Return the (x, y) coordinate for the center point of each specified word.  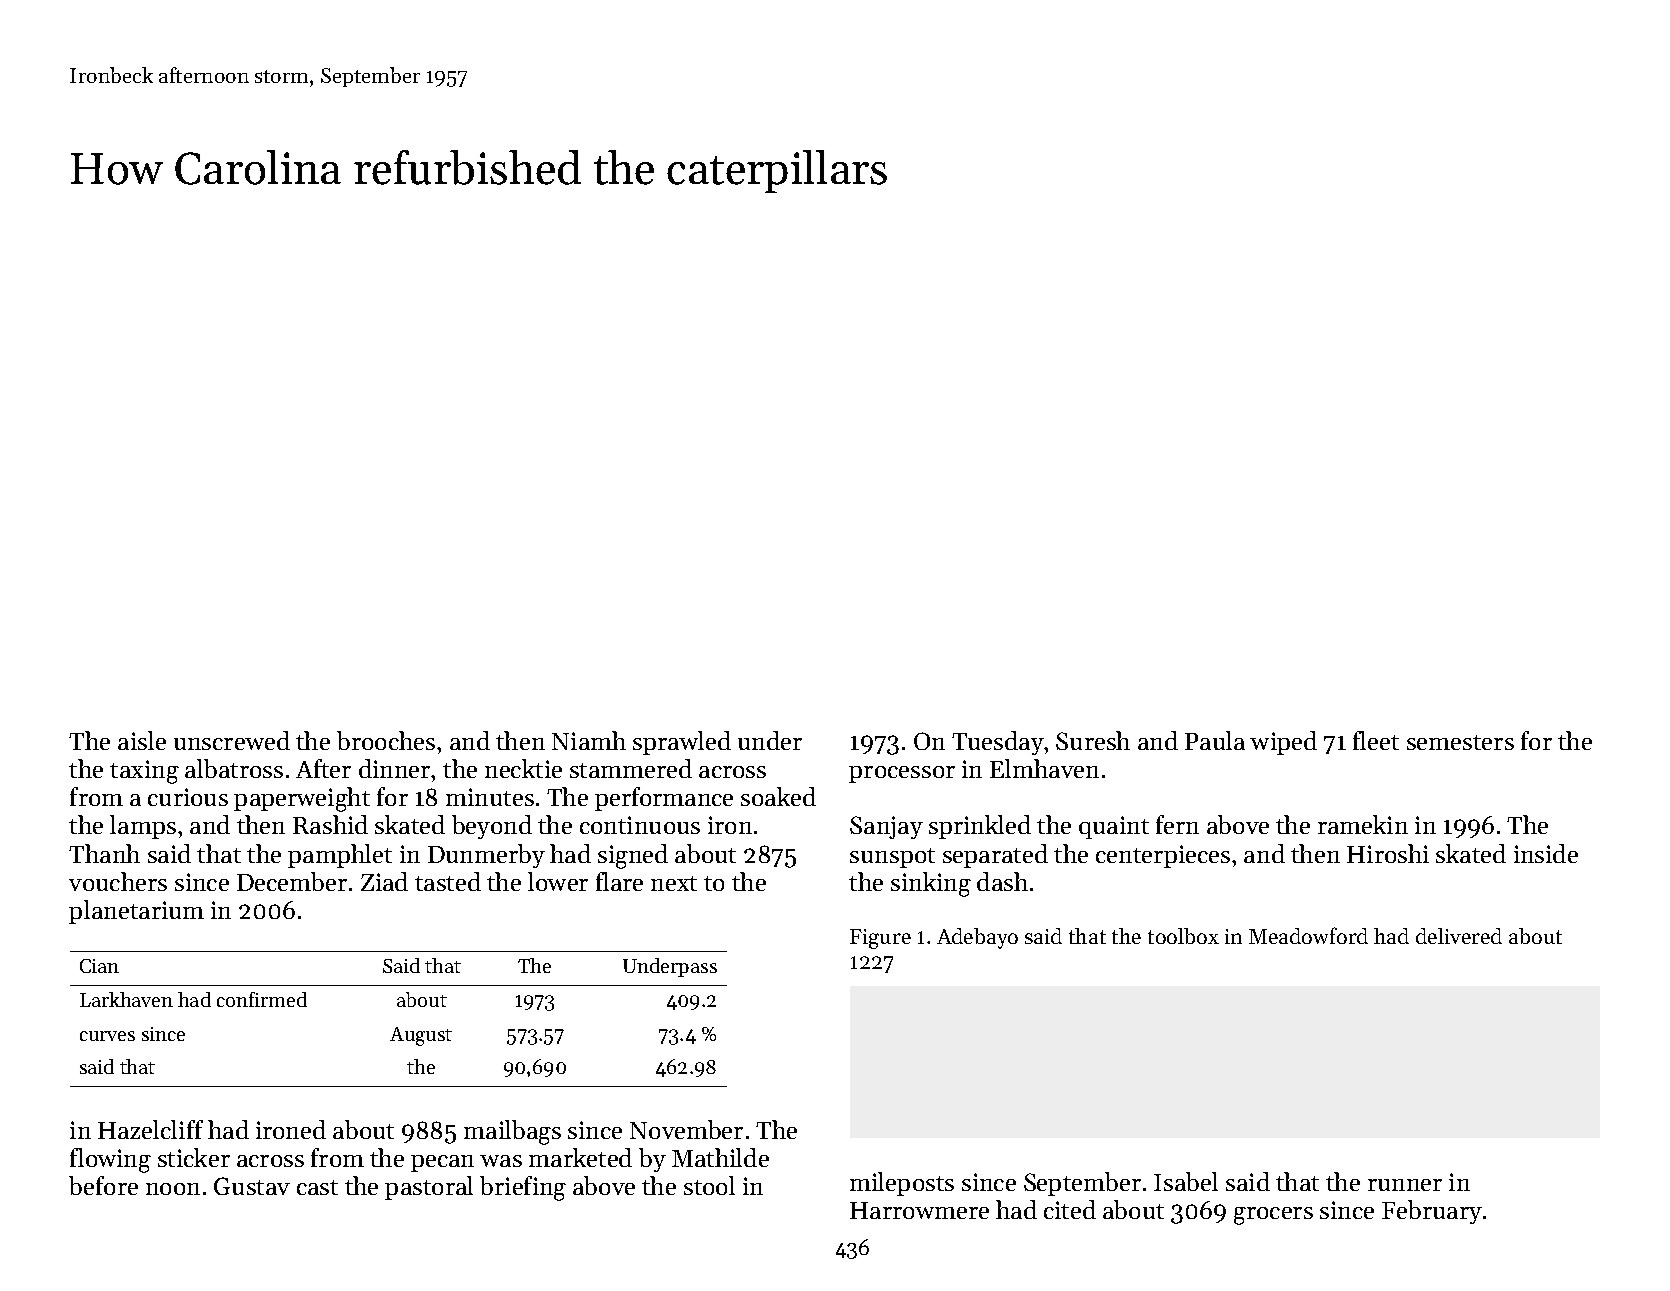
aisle (142, 740)
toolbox (1183, 936)
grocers (1273, 1216)
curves (107, 1036)
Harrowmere (919, 1210)
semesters (1460, 742)
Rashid (330, 824)
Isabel (1186, 1181)
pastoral (429, 1188)
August (421, 1036)
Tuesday (998, 743)
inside (1546, 853)
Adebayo (977, 938)
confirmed (262, 999)
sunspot (892, 858)
